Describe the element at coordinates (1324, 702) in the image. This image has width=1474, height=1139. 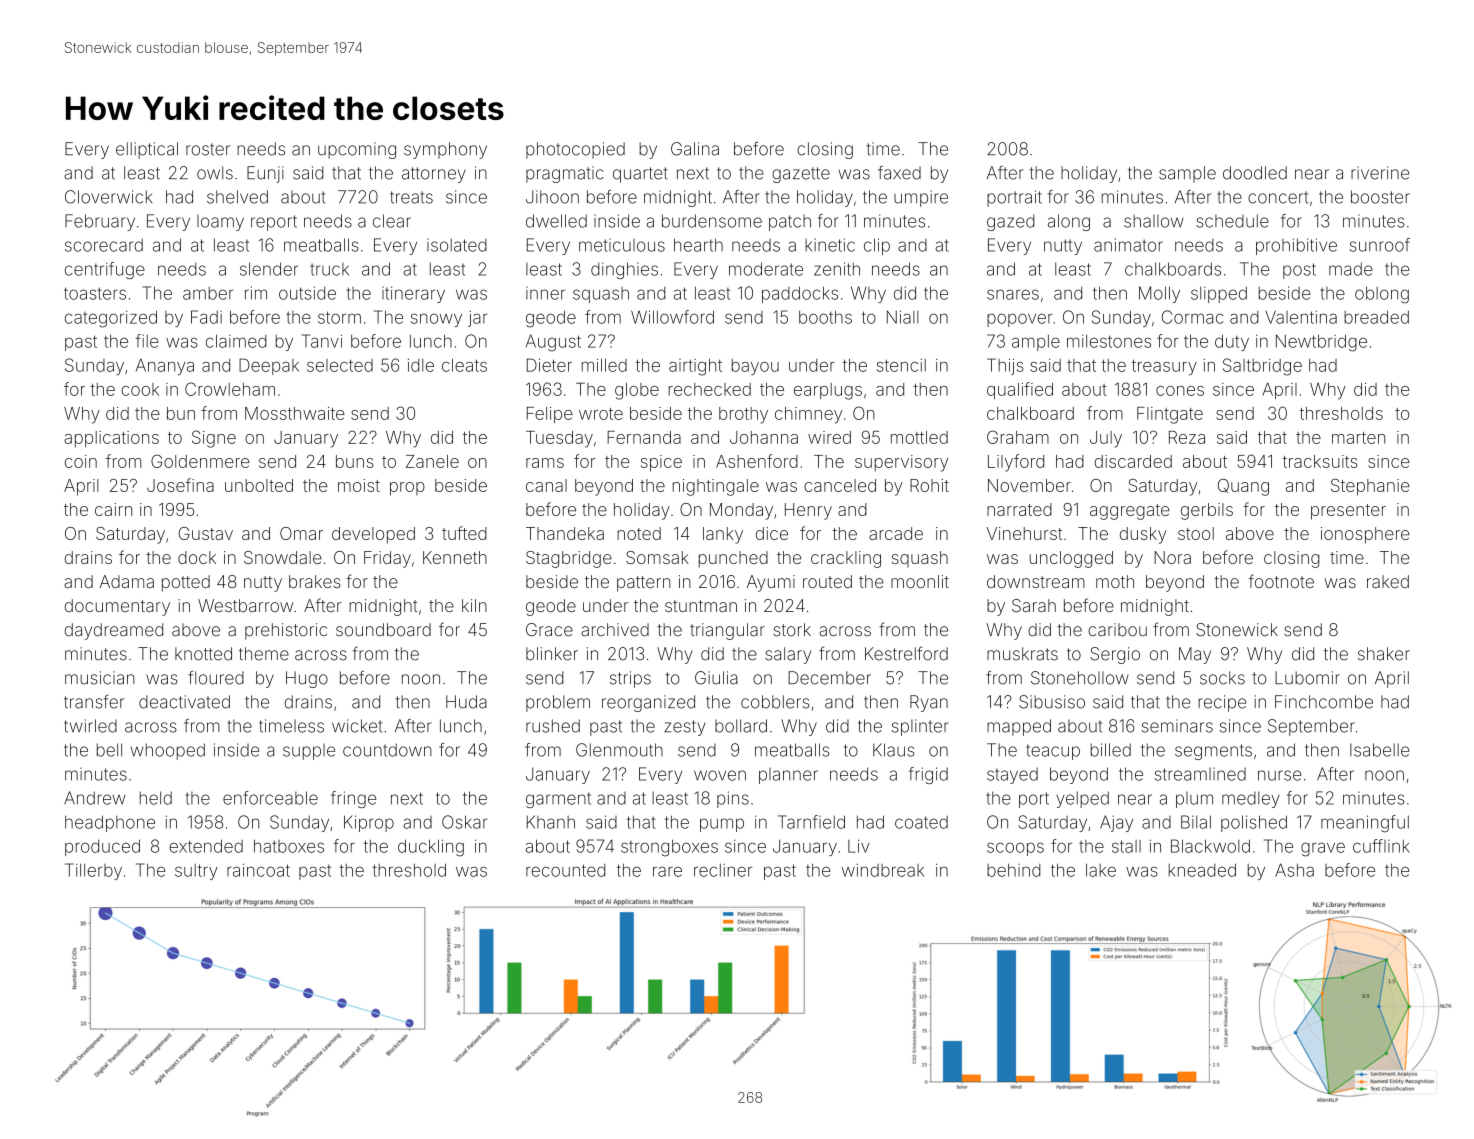
I see `Finchcombe` at that location.
